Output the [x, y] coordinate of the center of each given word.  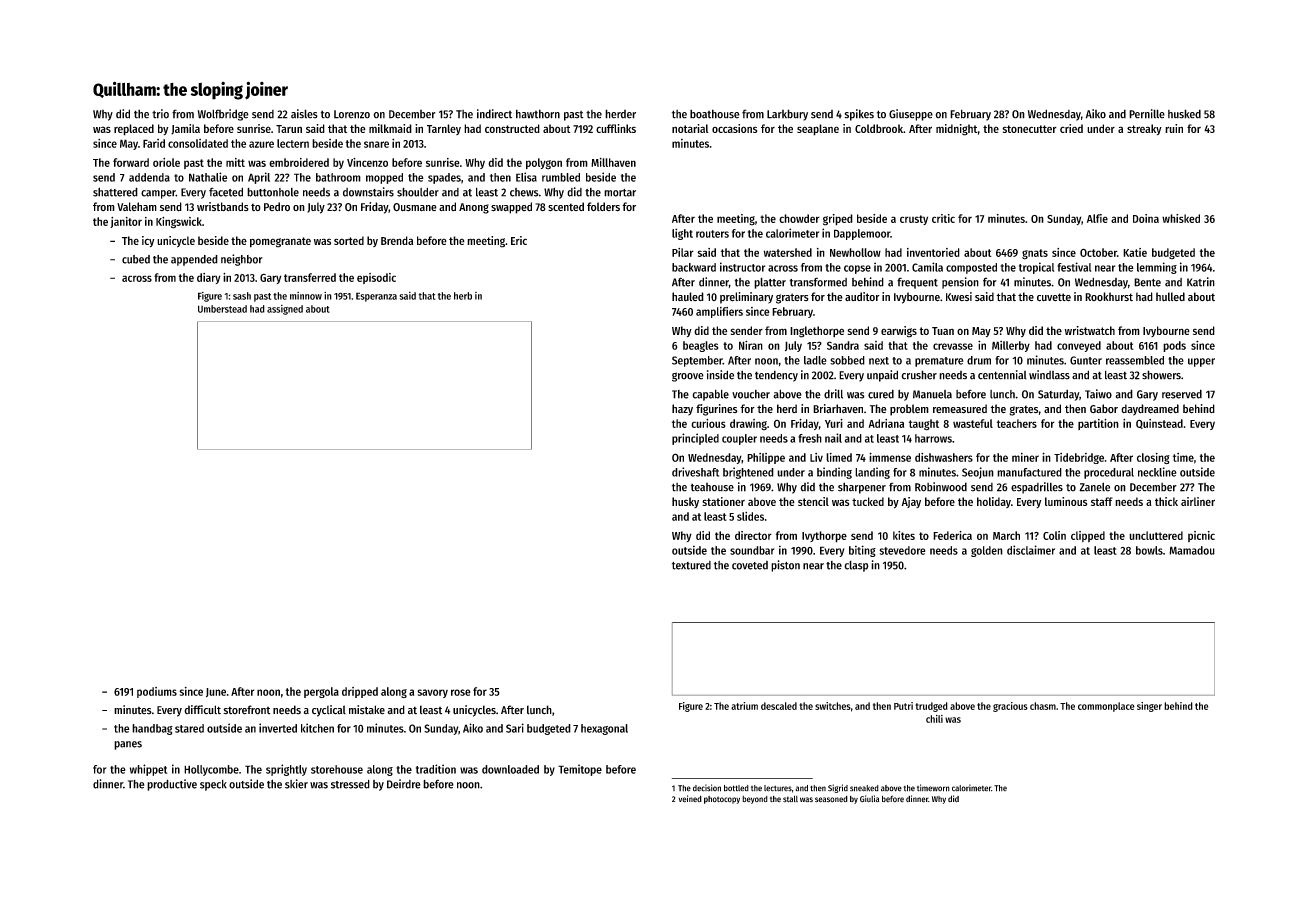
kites [904, 535]
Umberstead [222, 309]
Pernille [1147, 114]
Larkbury [787, 115]
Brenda [397, 240]
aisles [304, 114]
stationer [723, 501]
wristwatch [1090, 330]
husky [685, 502]
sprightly [286, 770]
